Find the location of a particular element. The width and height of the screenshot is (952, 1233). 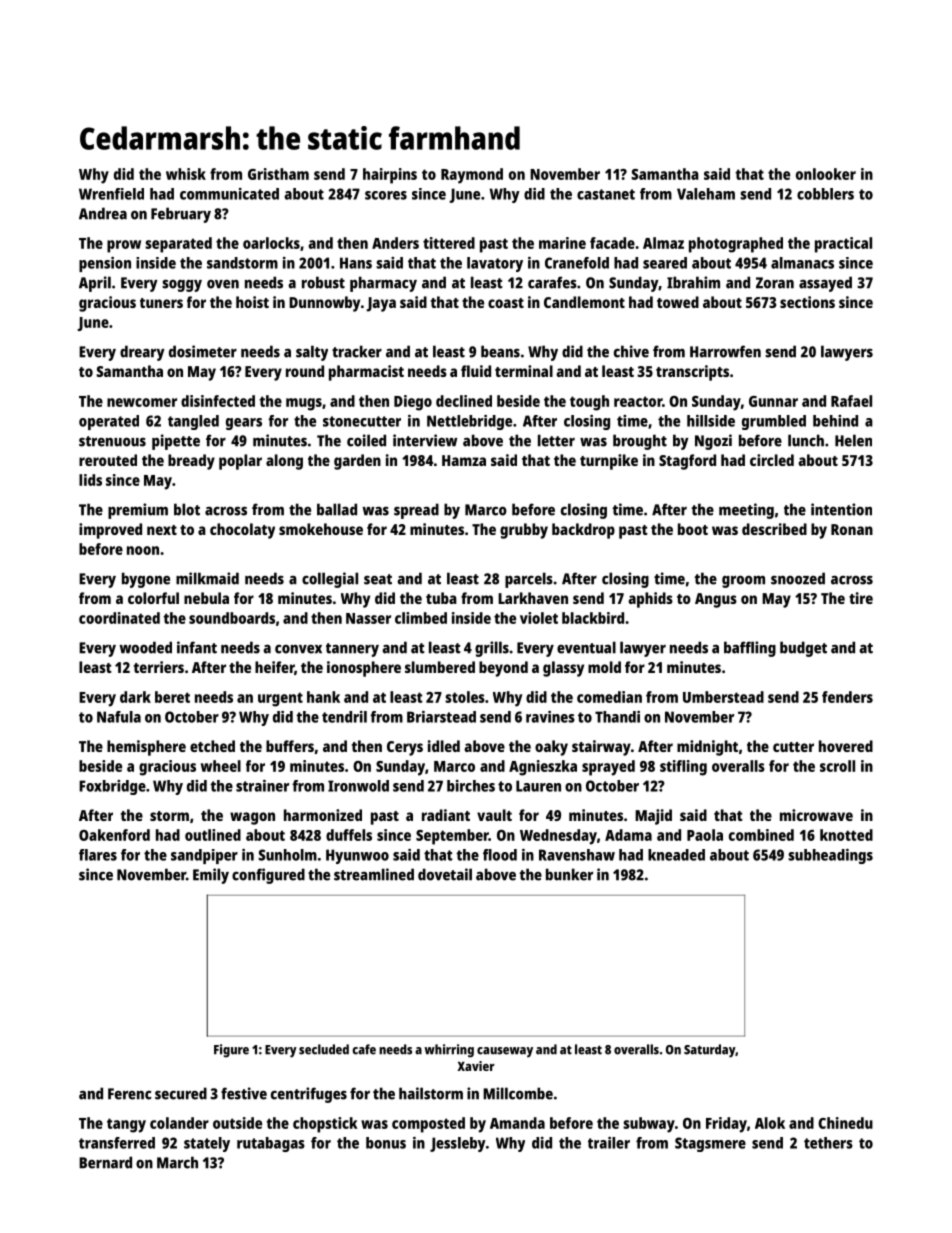

March is located at coordinates (177, 1162).
